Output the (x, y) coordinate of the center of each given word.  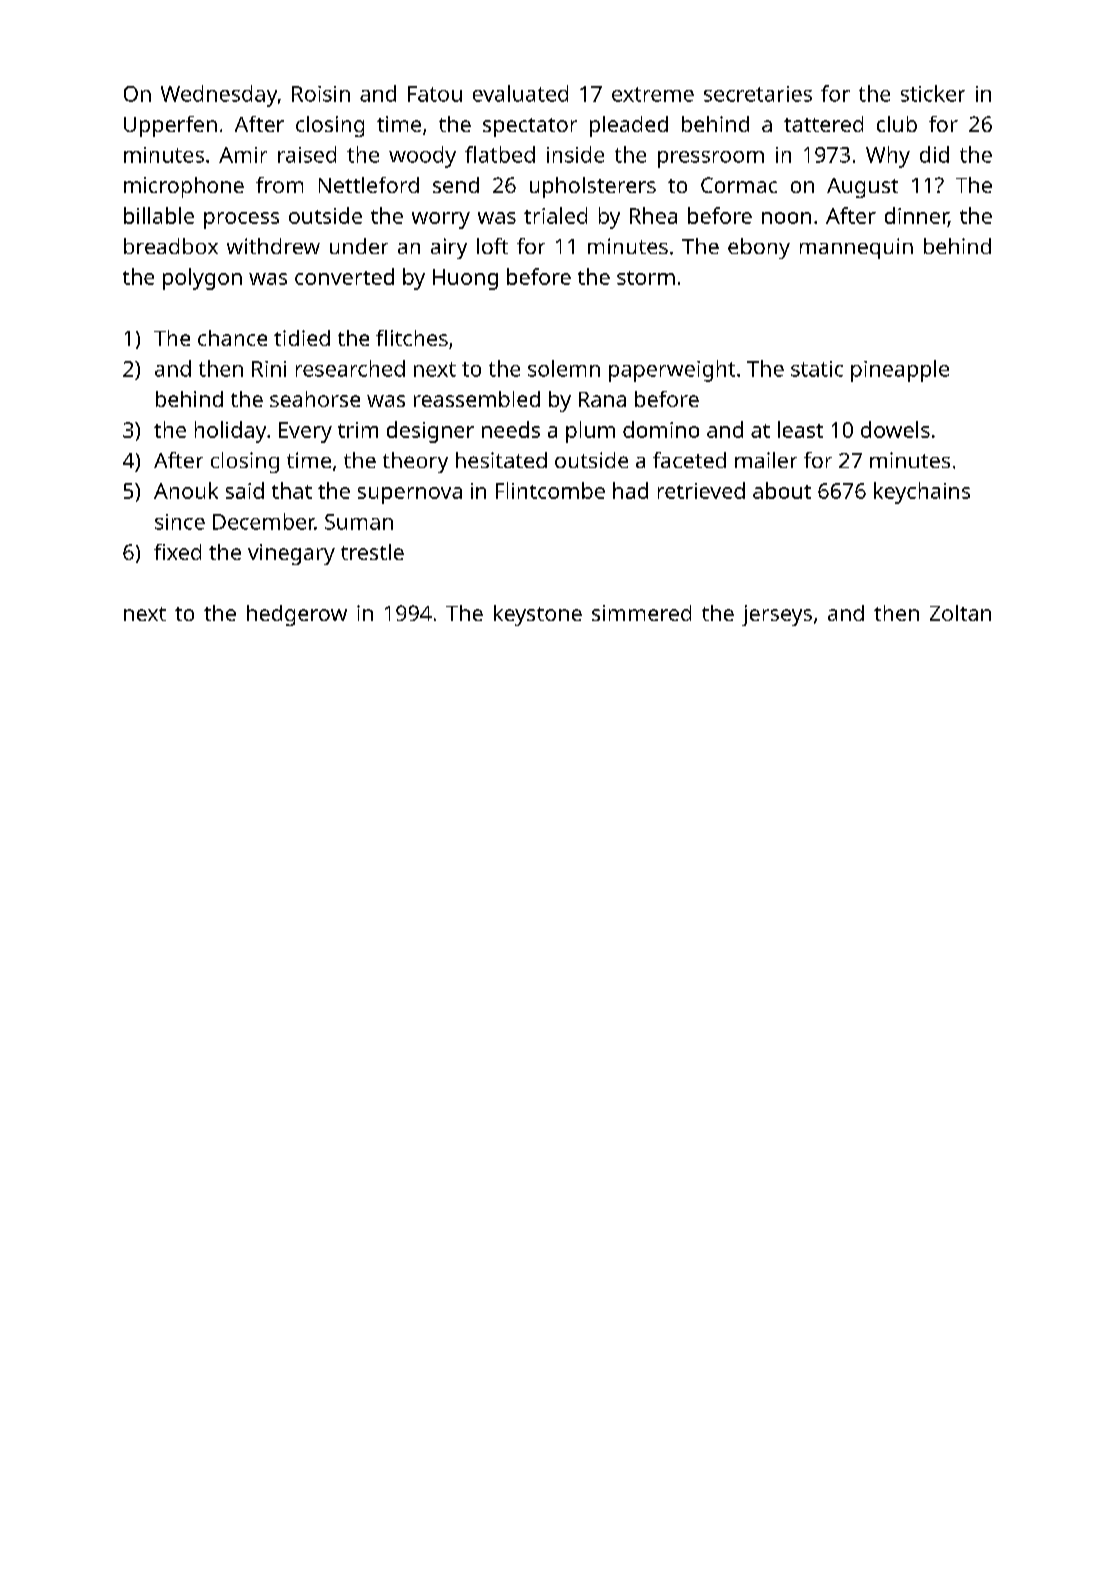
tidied (302, 338)
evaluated (520, 93)
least (800, 429)
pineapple (900, 371)
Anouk (186, 490)
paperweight (672, 371)
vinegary (291, 554)
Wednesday (219, 96)
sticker (933, 93)
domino (661, 429)
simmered (641, 613)
